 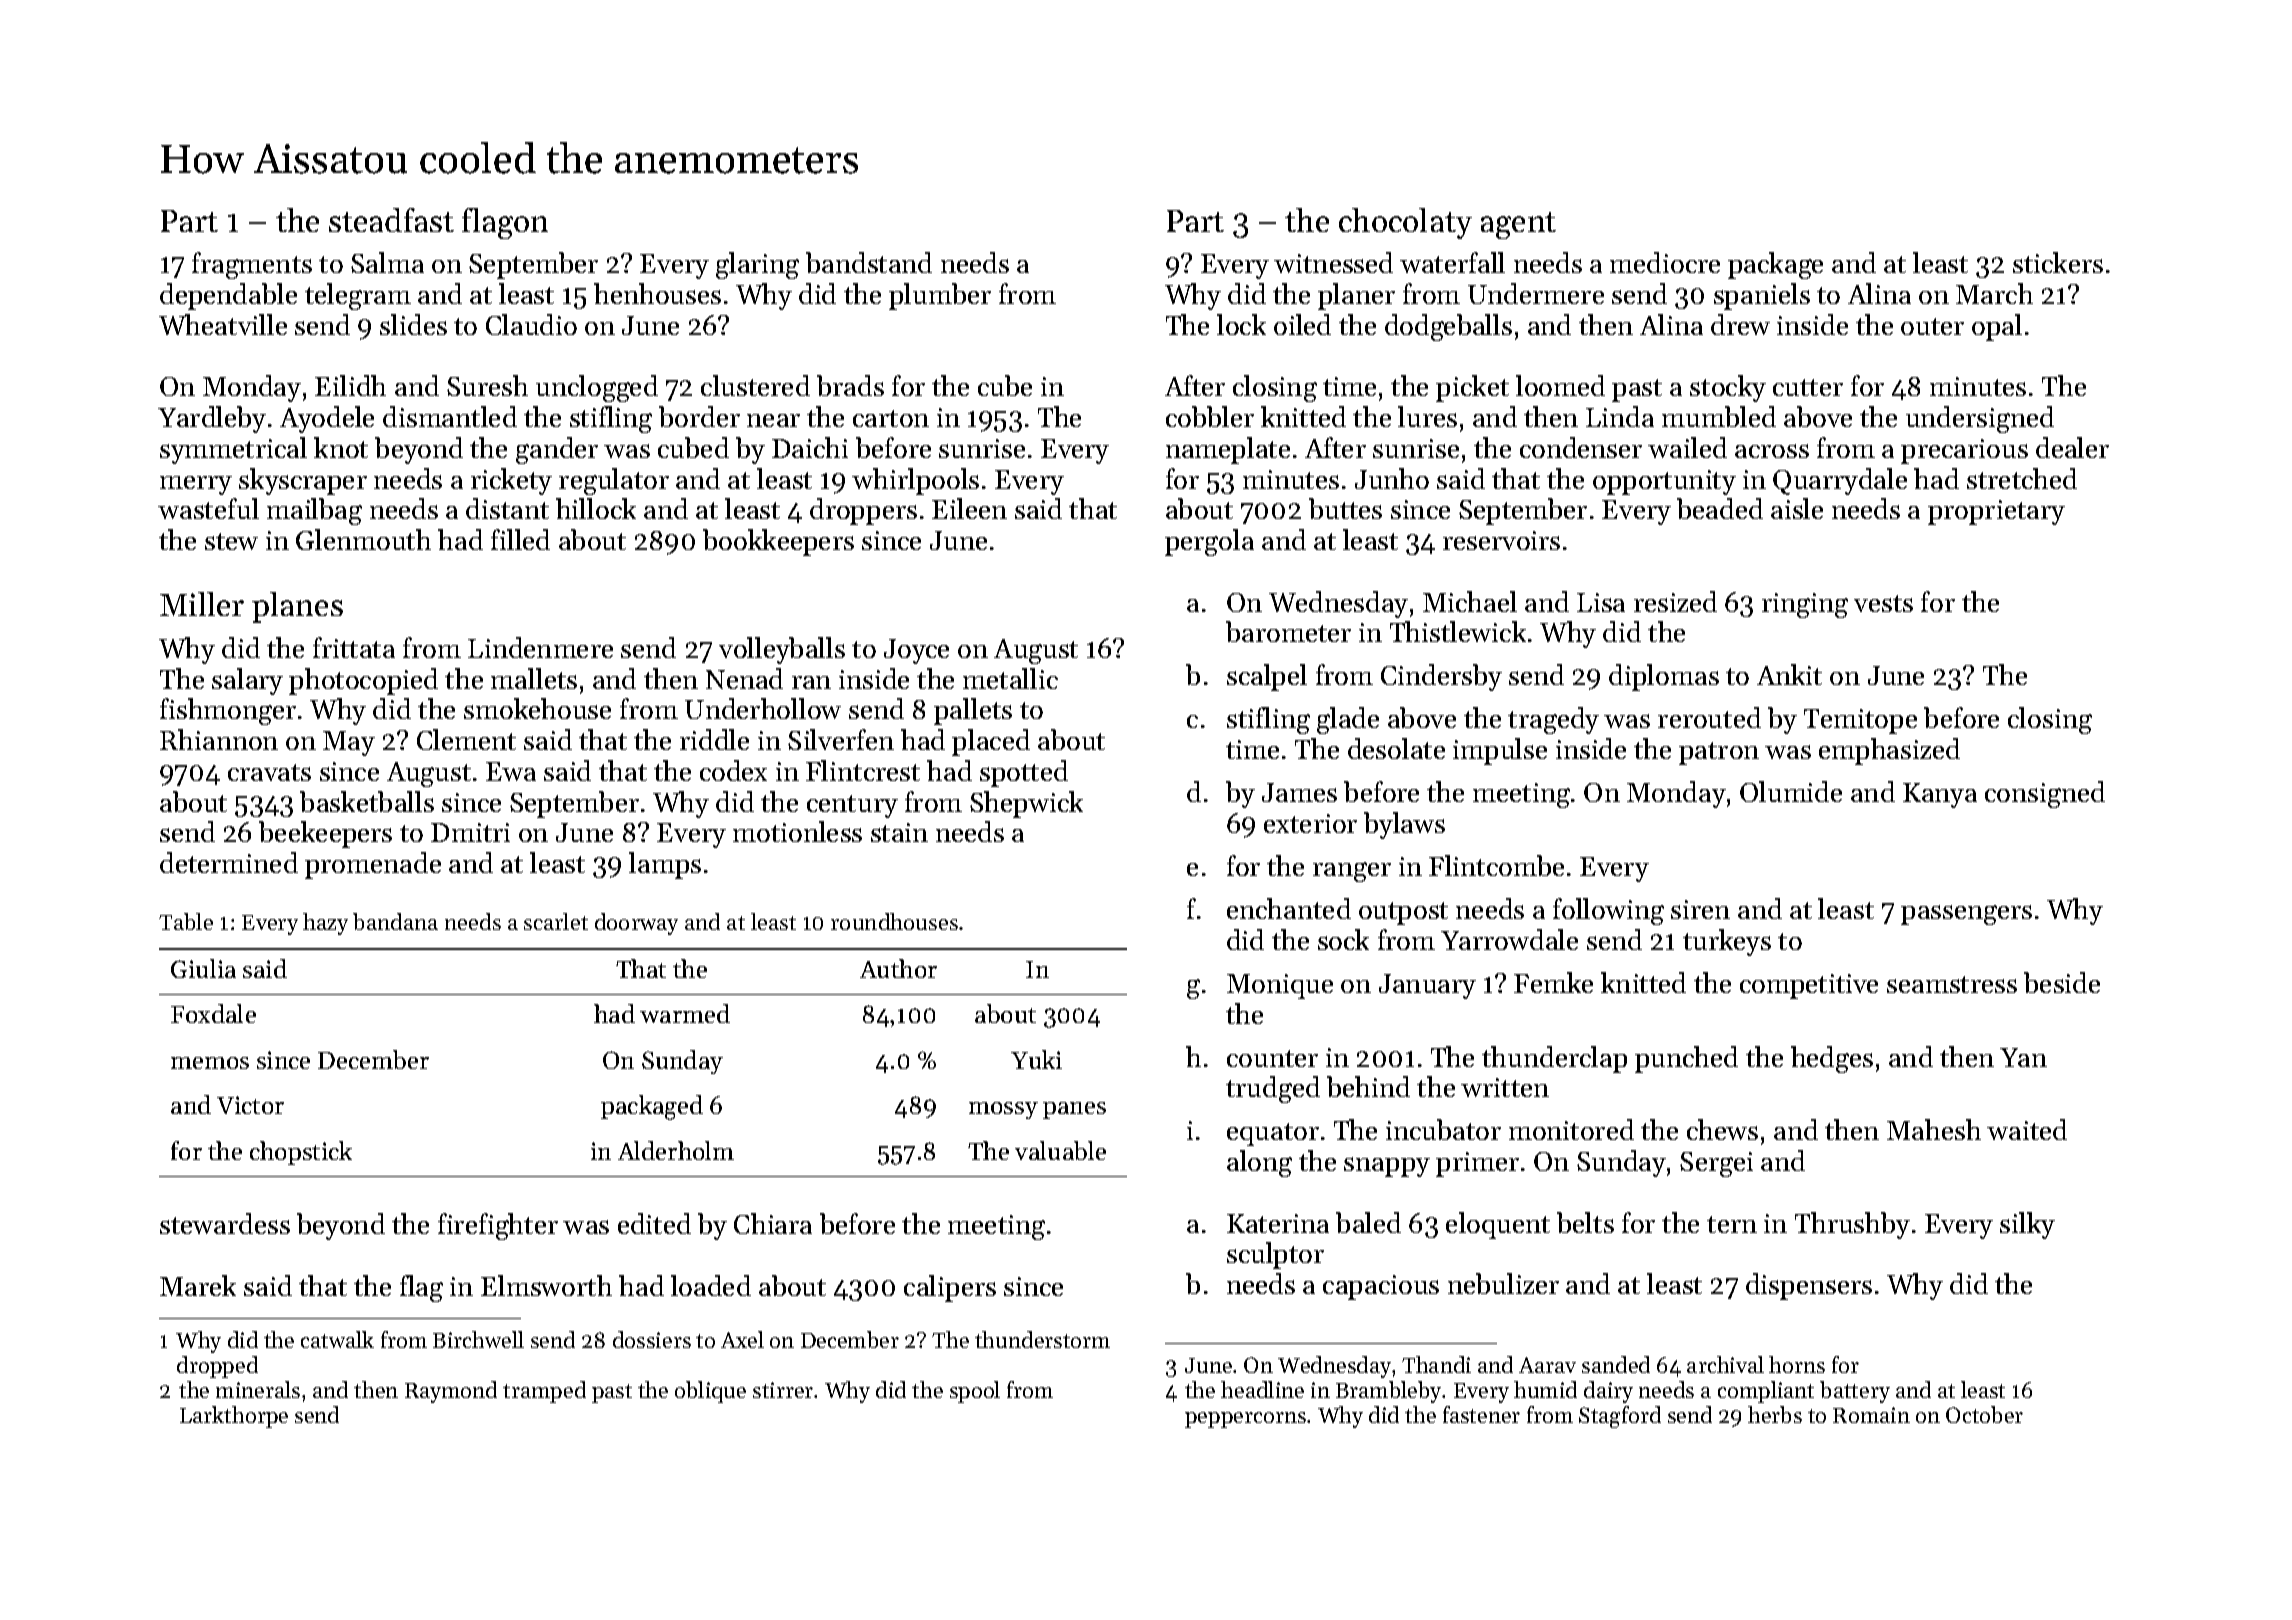 What do you see at coordinates (544, 1392) in the screenshot?
I see `tramped` at bounding box center [544, 1392].
